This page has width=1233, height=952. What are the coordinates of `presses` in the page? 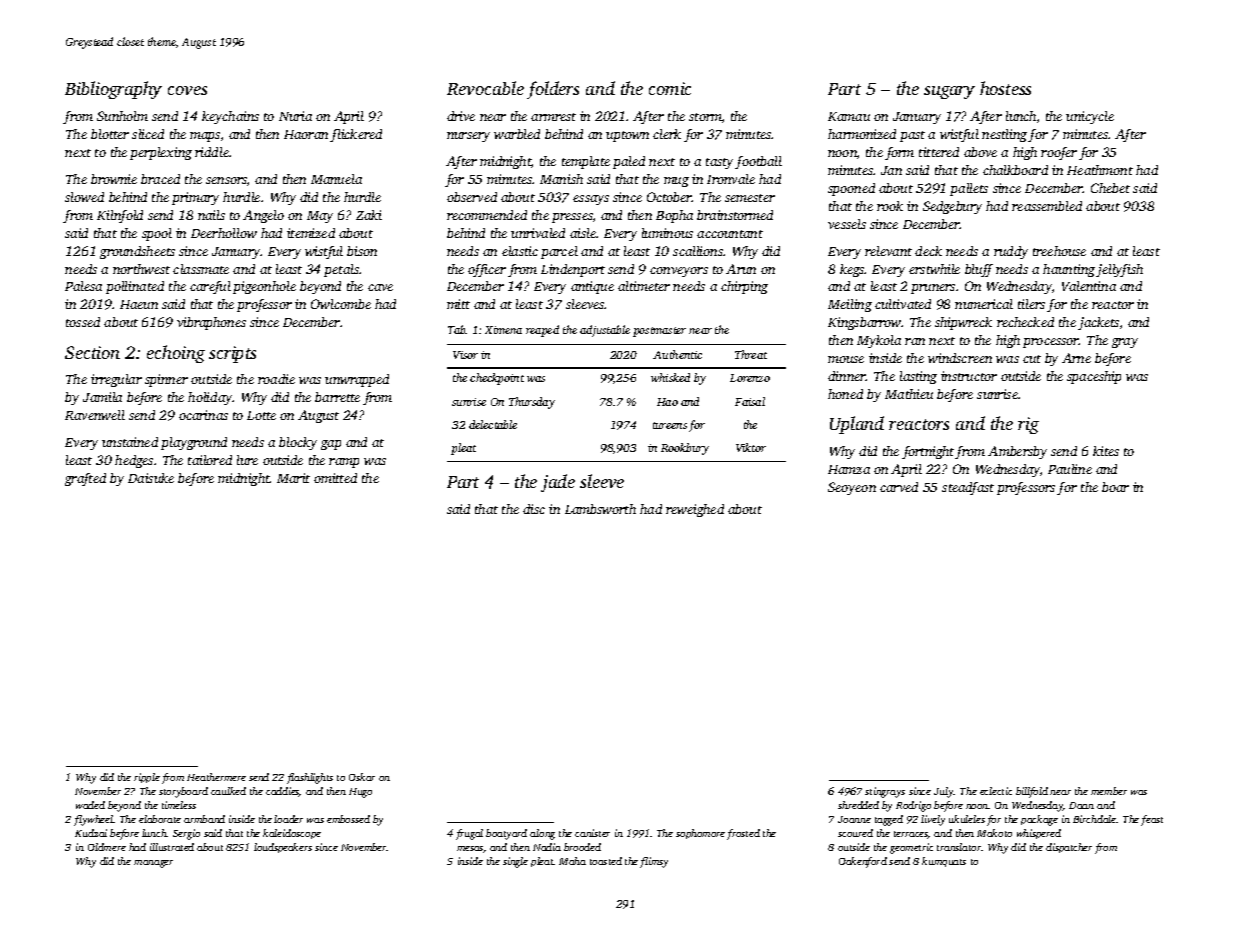 It's located at (572, 218).
